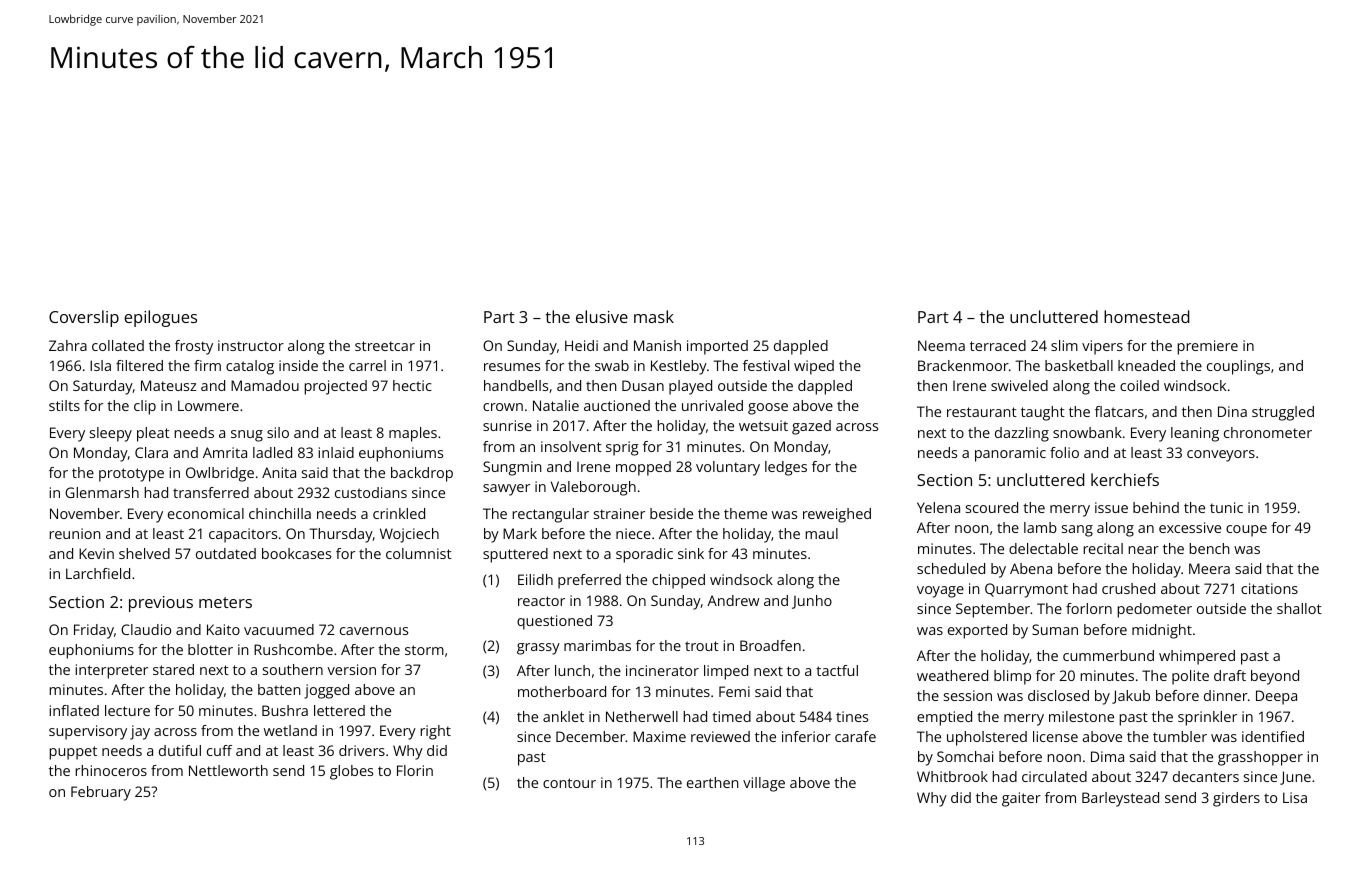 The width and height of the screenshot is (1372, 887). Describe the element at coordinates (1226, 507) in the screenshot. I see `tunic` at that location.
